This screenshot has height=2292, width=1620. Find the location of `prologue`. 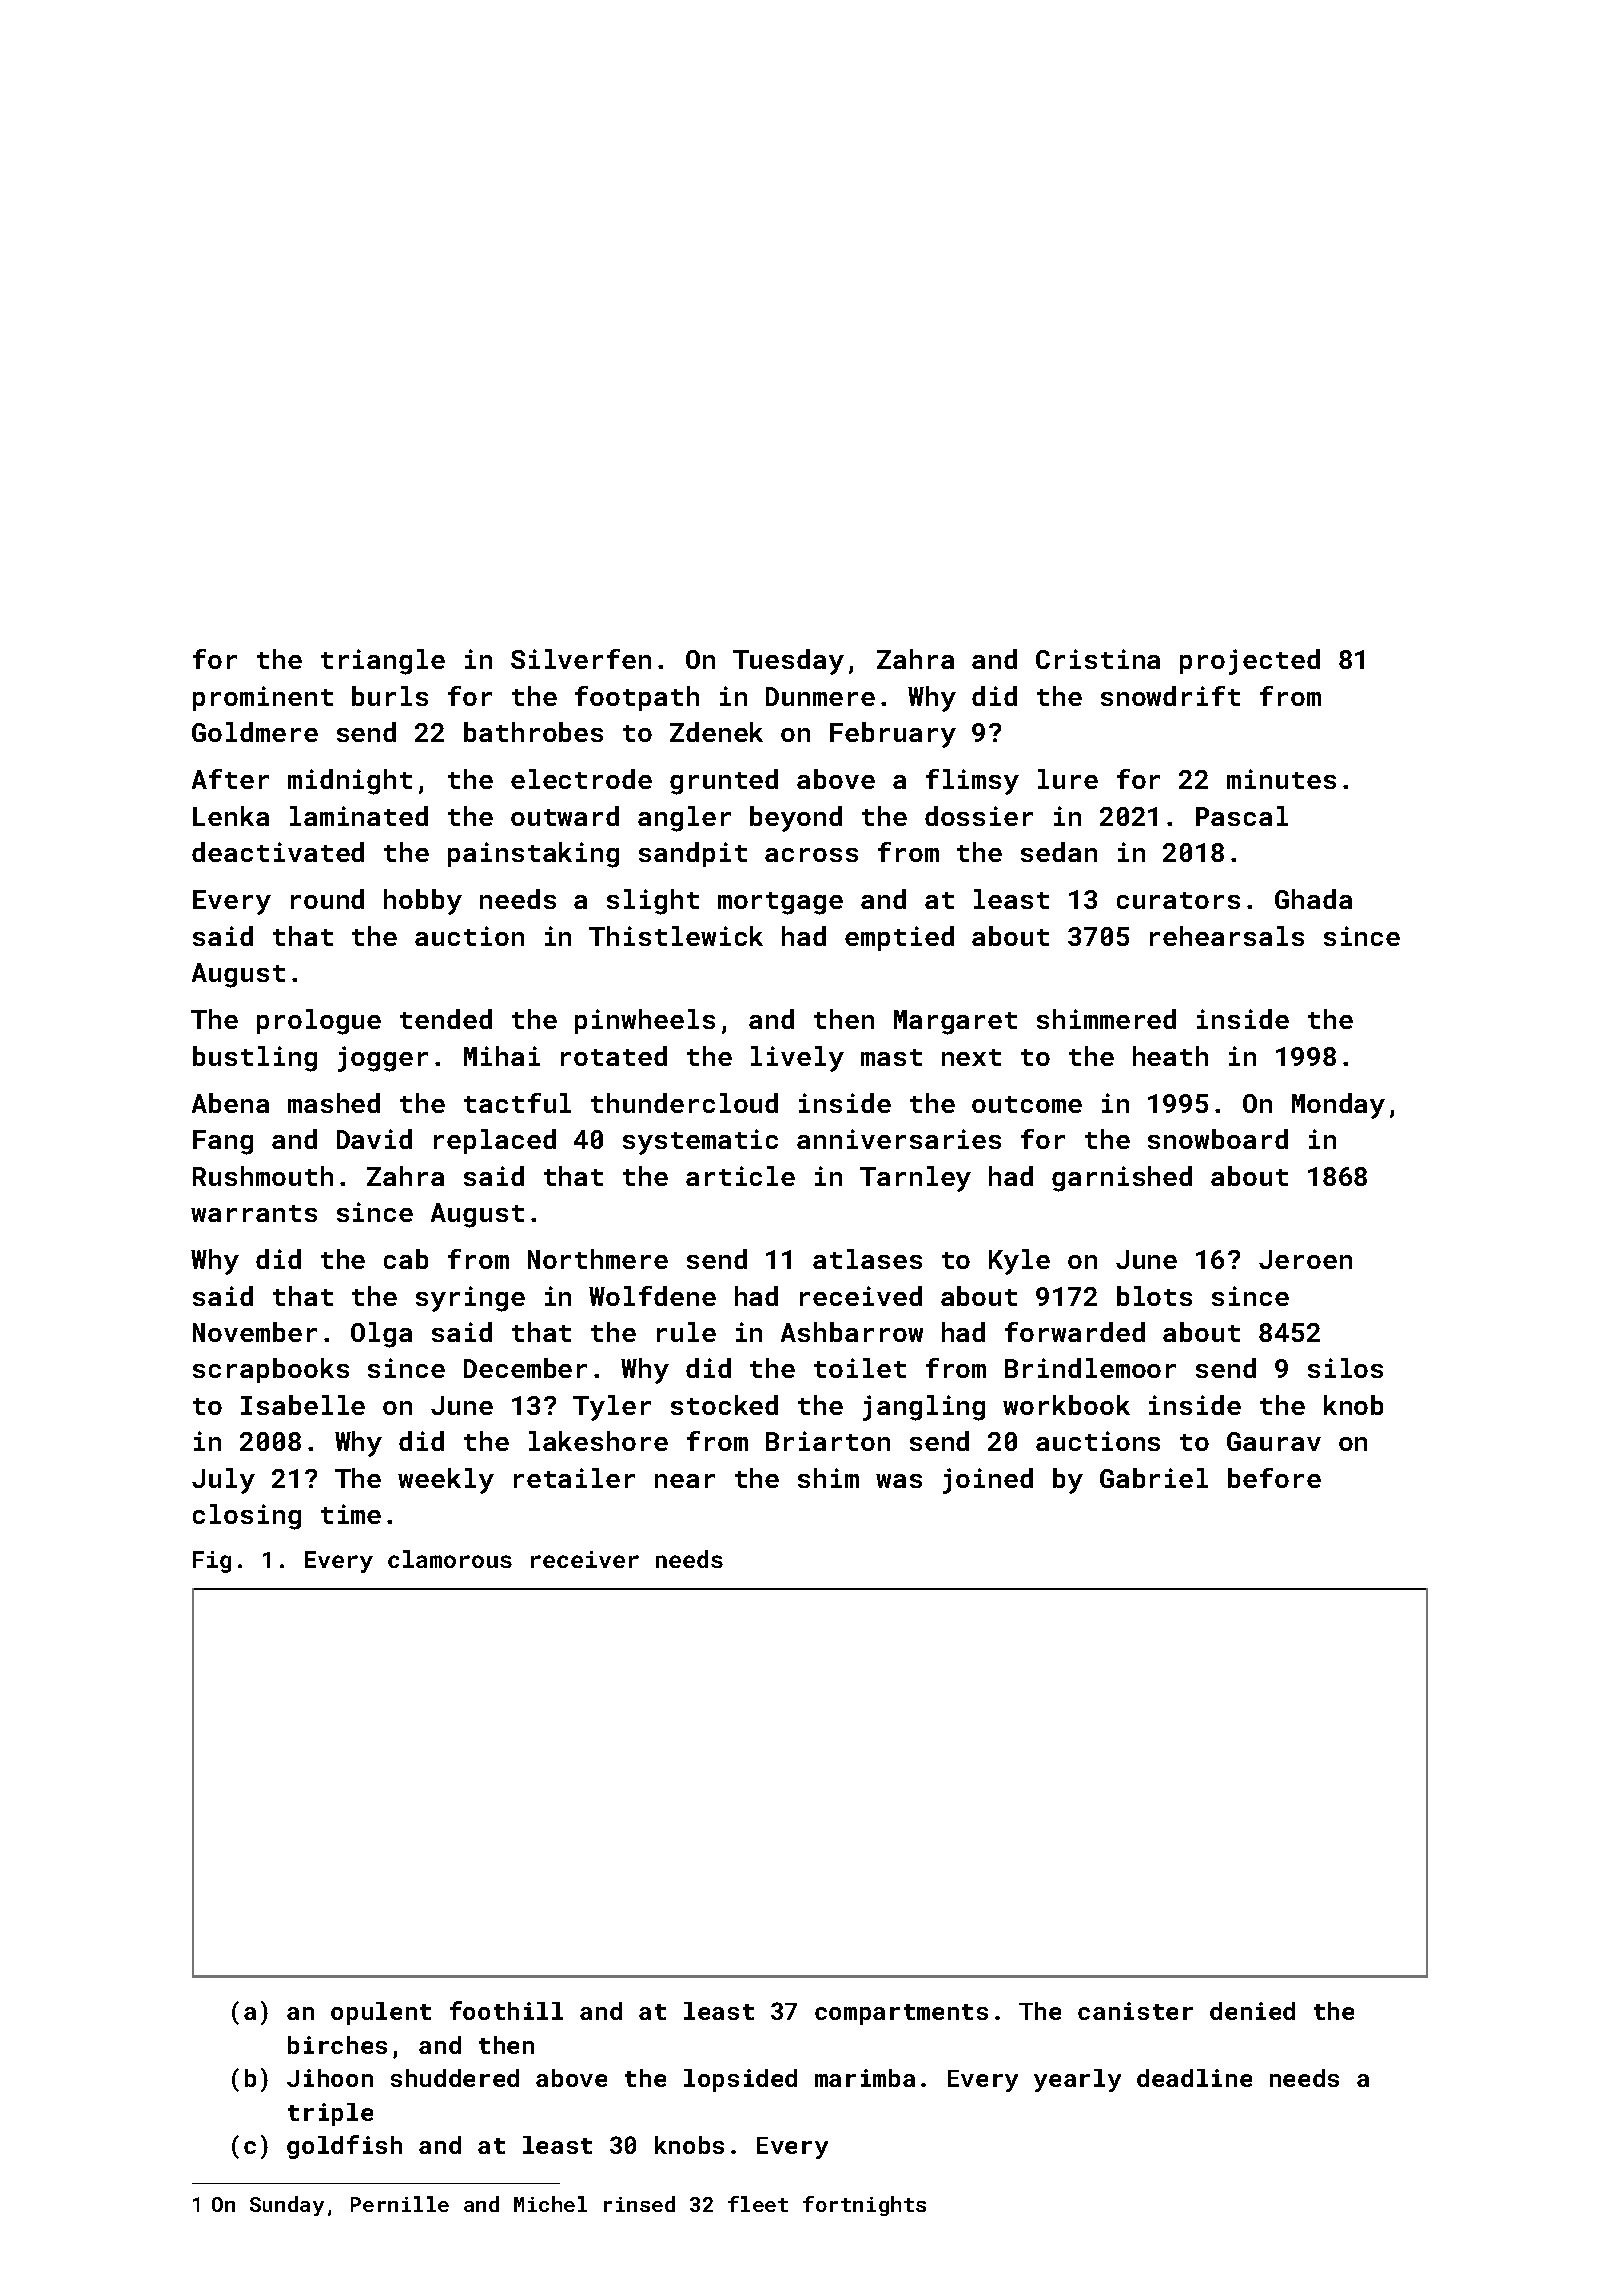

prologue is located at coordinates (319, 1022).
